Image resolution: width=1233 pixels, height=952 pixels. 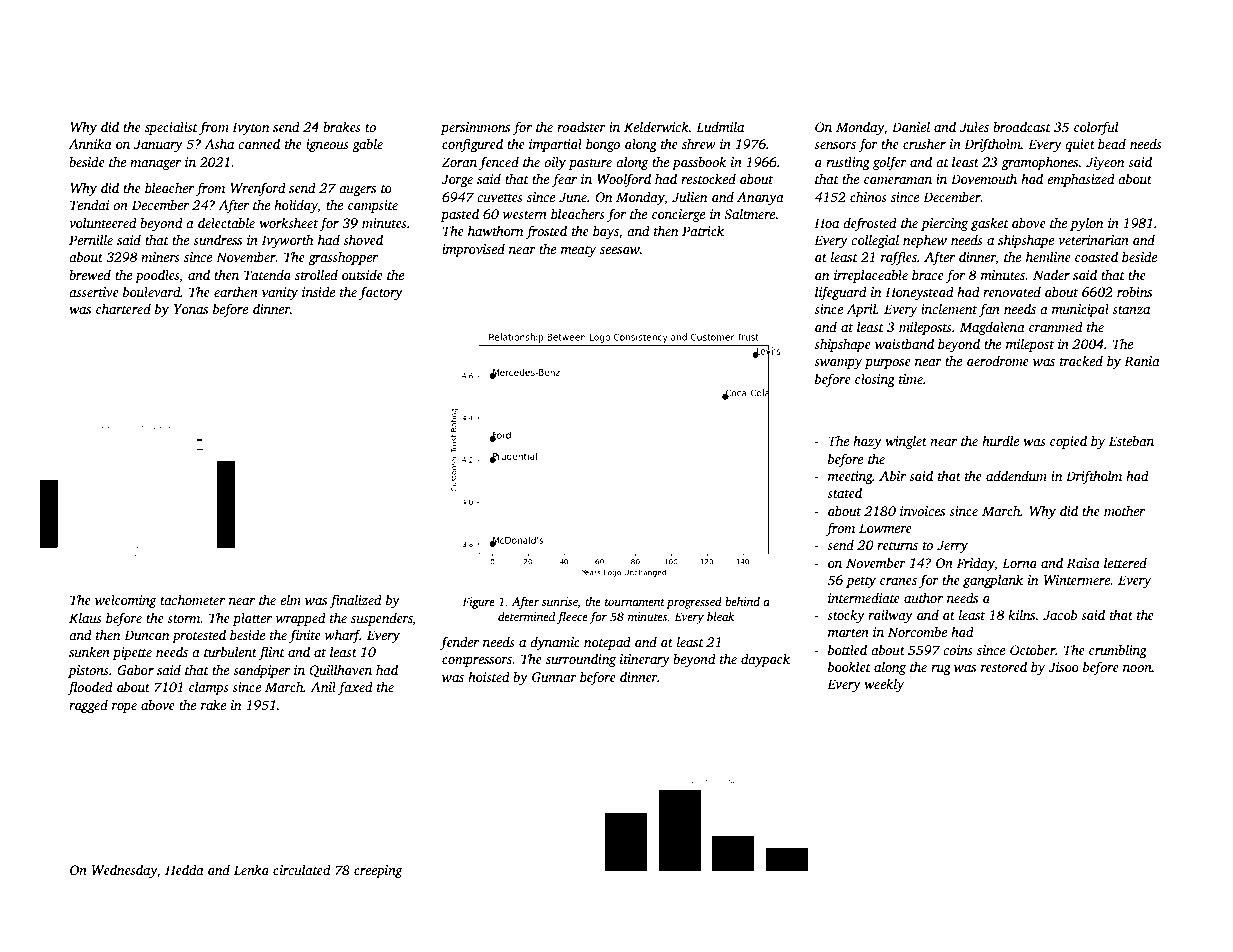 I want to click on creeping, so click(x=378, y=871).
